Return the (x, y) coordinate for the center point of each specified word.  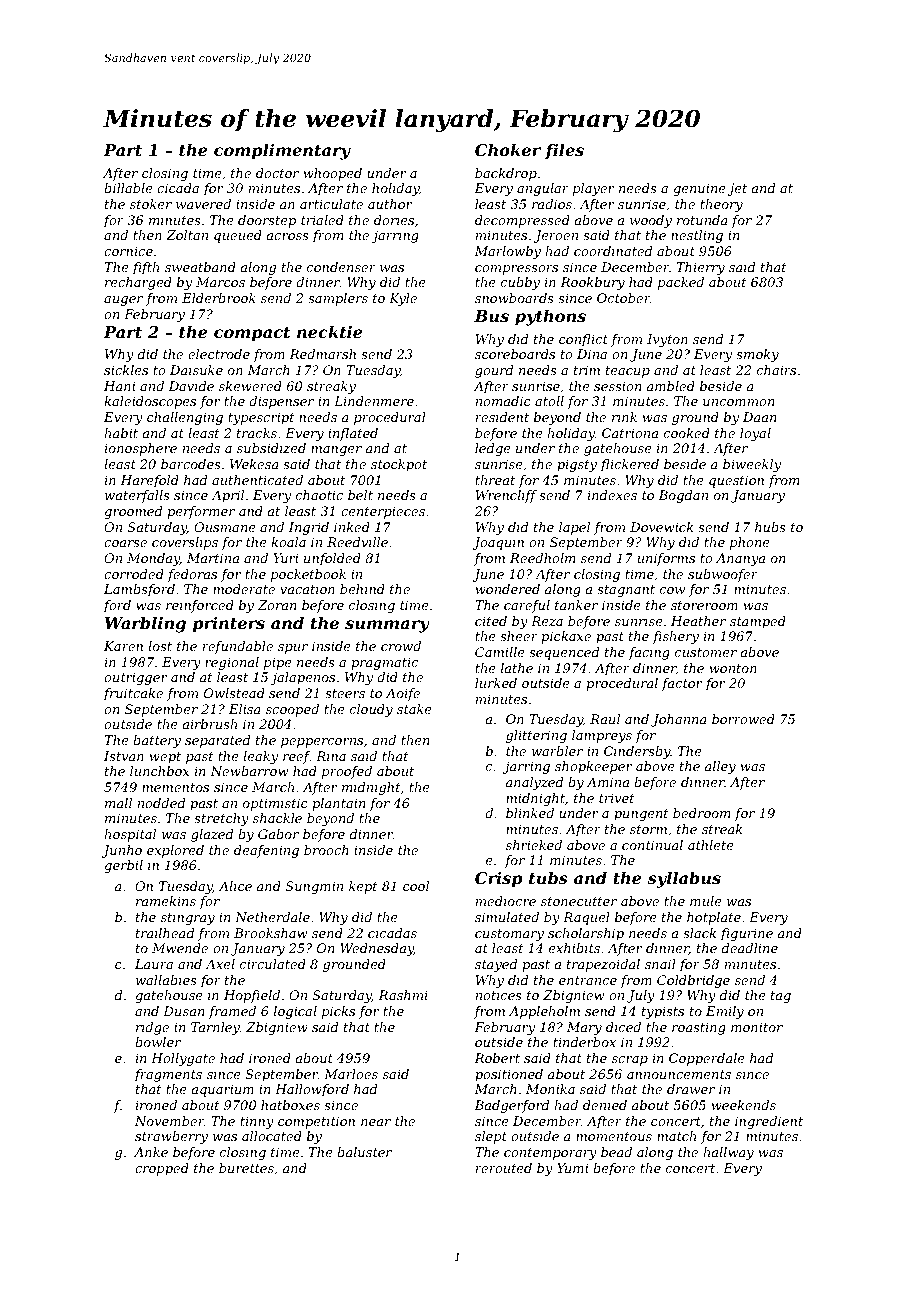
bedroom (702, 813)
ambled (671, 386)
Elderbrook (219, 298)
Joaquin (498, 543)
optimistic (275, 804)
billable (128, 188)
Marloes (351, 1074)
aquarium (222, 1090)
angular (543, 189)
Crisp (499, 880)
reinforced (200, 606)
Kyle (403, 299)
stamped (758, 622)
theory (721, 205)
